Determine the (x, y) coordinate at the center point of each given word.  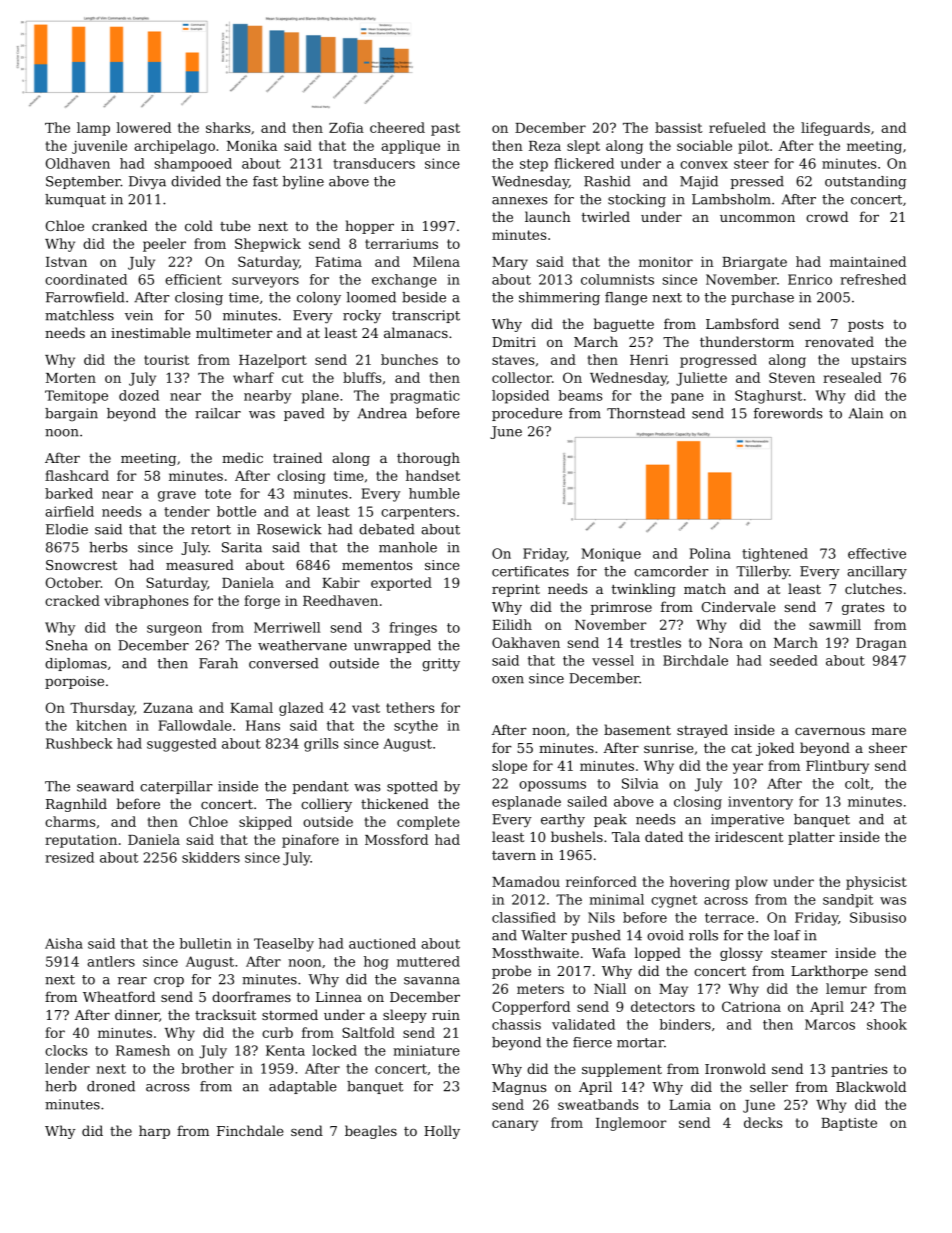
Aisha (64, 943)
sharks (228, 127)
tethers (410, 707)
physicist (876, 883)
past (445, 129)
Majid (699, 182)
